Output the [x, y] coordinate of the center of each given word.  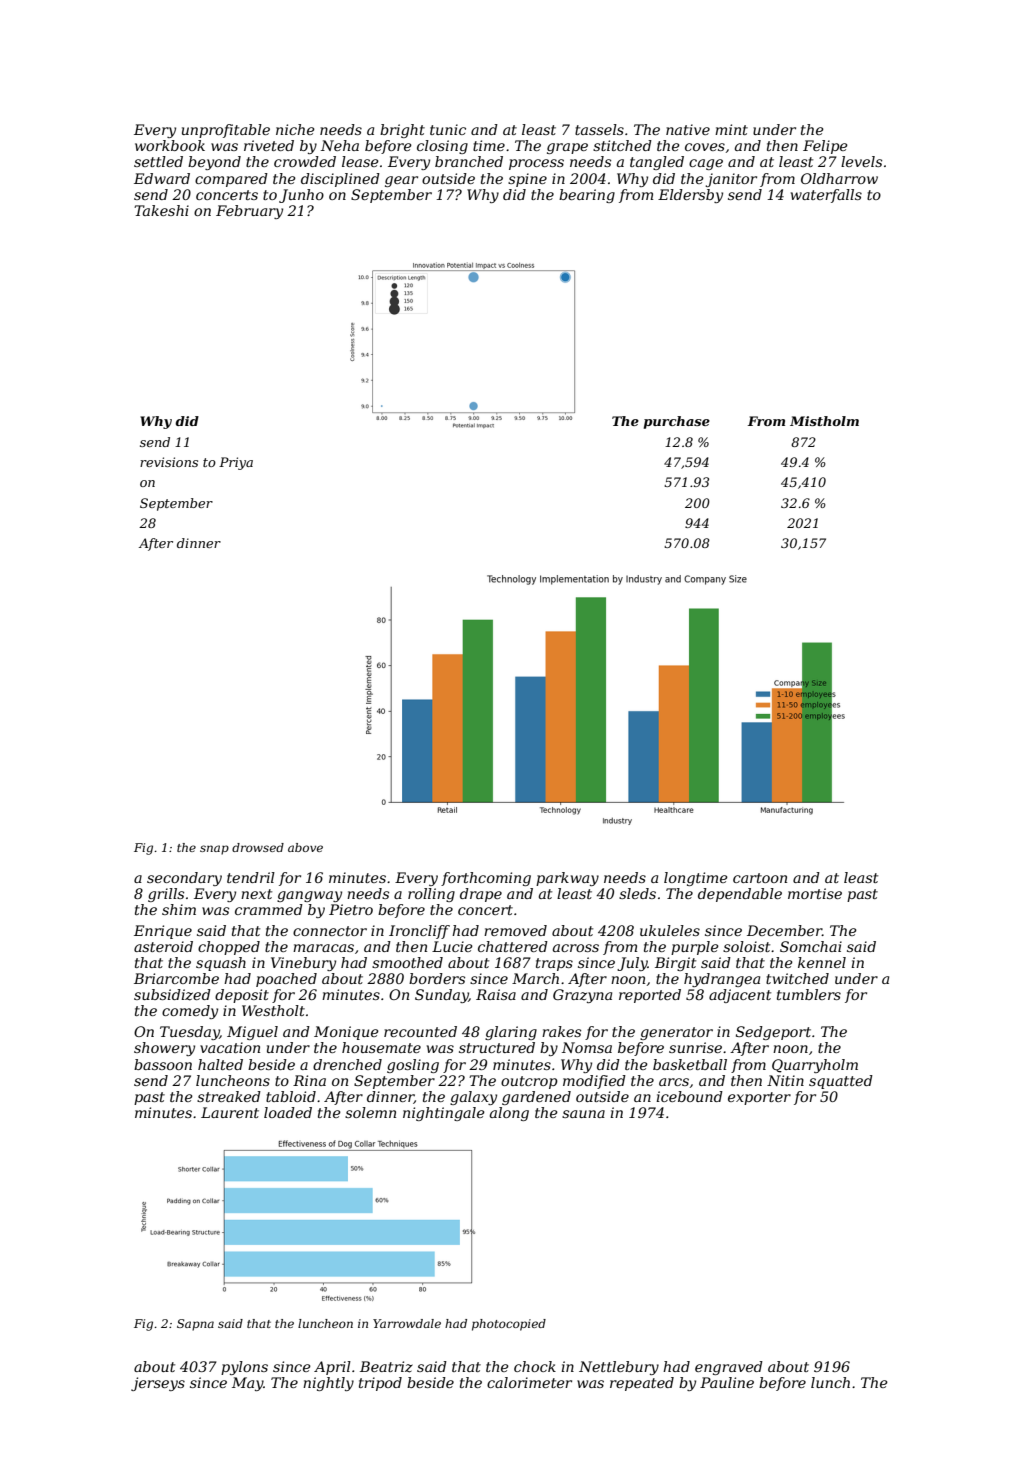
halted [220, 1064]
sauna [583, 1114]
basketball [690, 1064]
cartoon [760, 878]
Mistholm [824, 421]
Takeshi [161, 210]
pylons [244, 1368]
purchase [677, 422]
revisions [169, 462]
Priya [236, 463]
